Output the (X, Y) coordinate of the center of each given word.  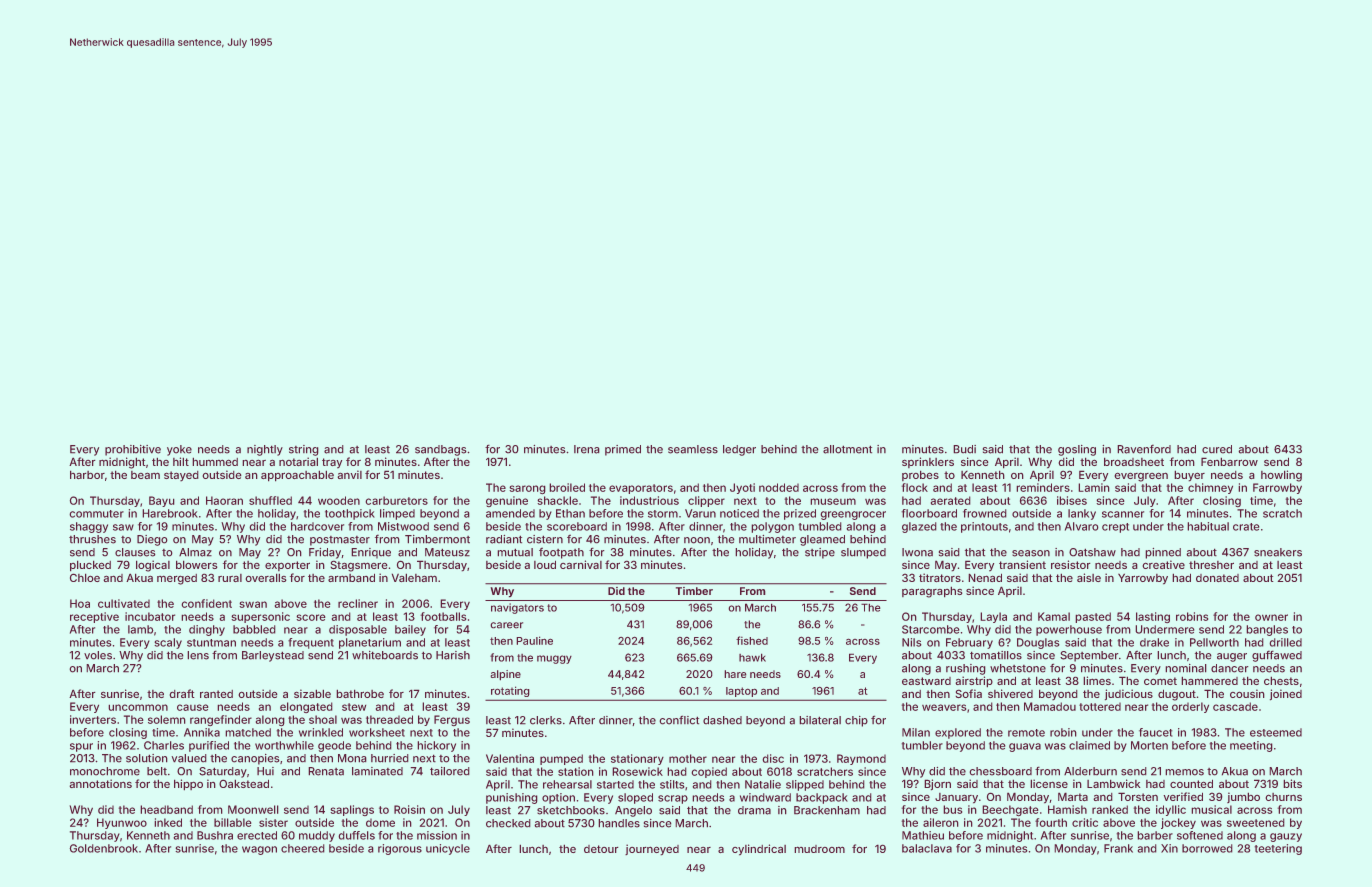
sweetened (1256, 822)
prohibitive (133, 450)
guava (1025, 747)
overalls (266, 577)
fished (752, 640)
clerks (546, 720)
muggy (554, 659)
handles (619, 823)
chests (1281, 680)
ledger (739, 450)
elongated (306, 707)
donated (1217, 578)
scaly (168, 643)
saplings (352, 810)
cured (1217, 449)
